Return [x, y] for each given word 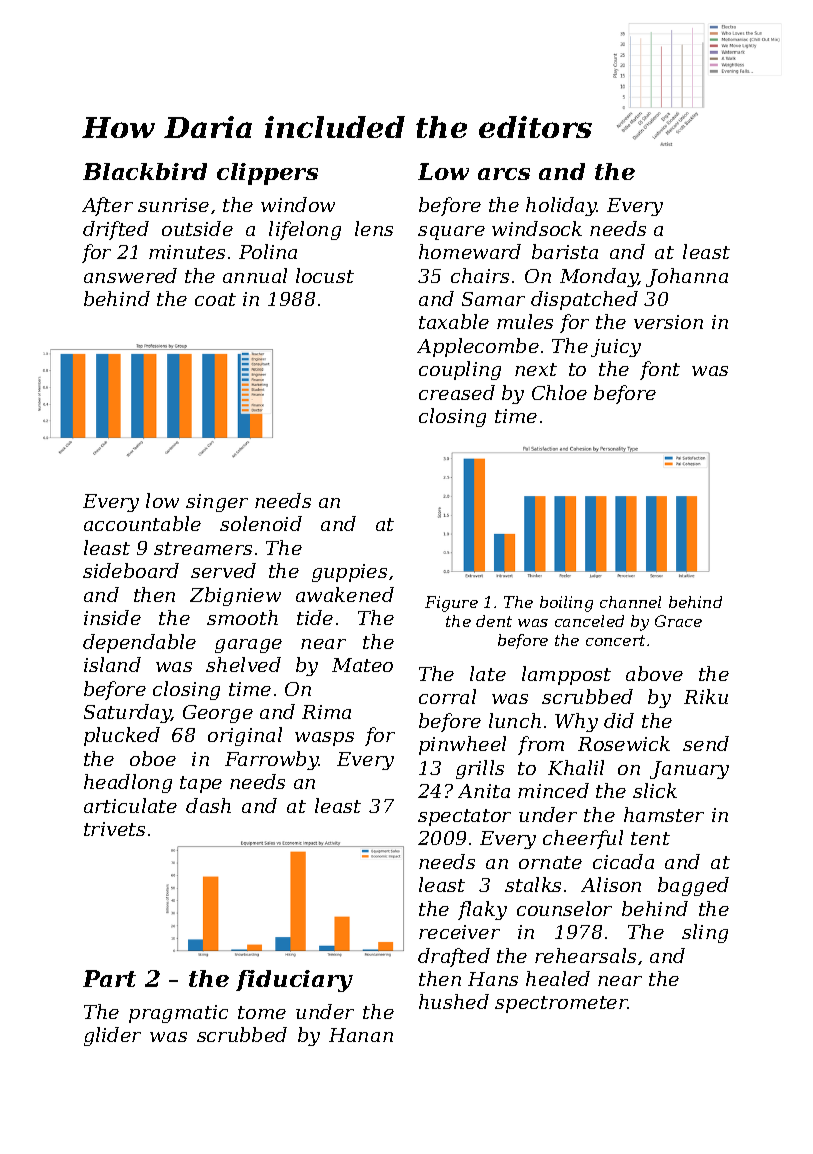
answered [130, 275]
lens [374, 228]
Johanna [687, 277]
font [660, 370]
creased [457, 392]
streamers [203, 548]
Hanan [361, 1035]
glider [112, 1036]
